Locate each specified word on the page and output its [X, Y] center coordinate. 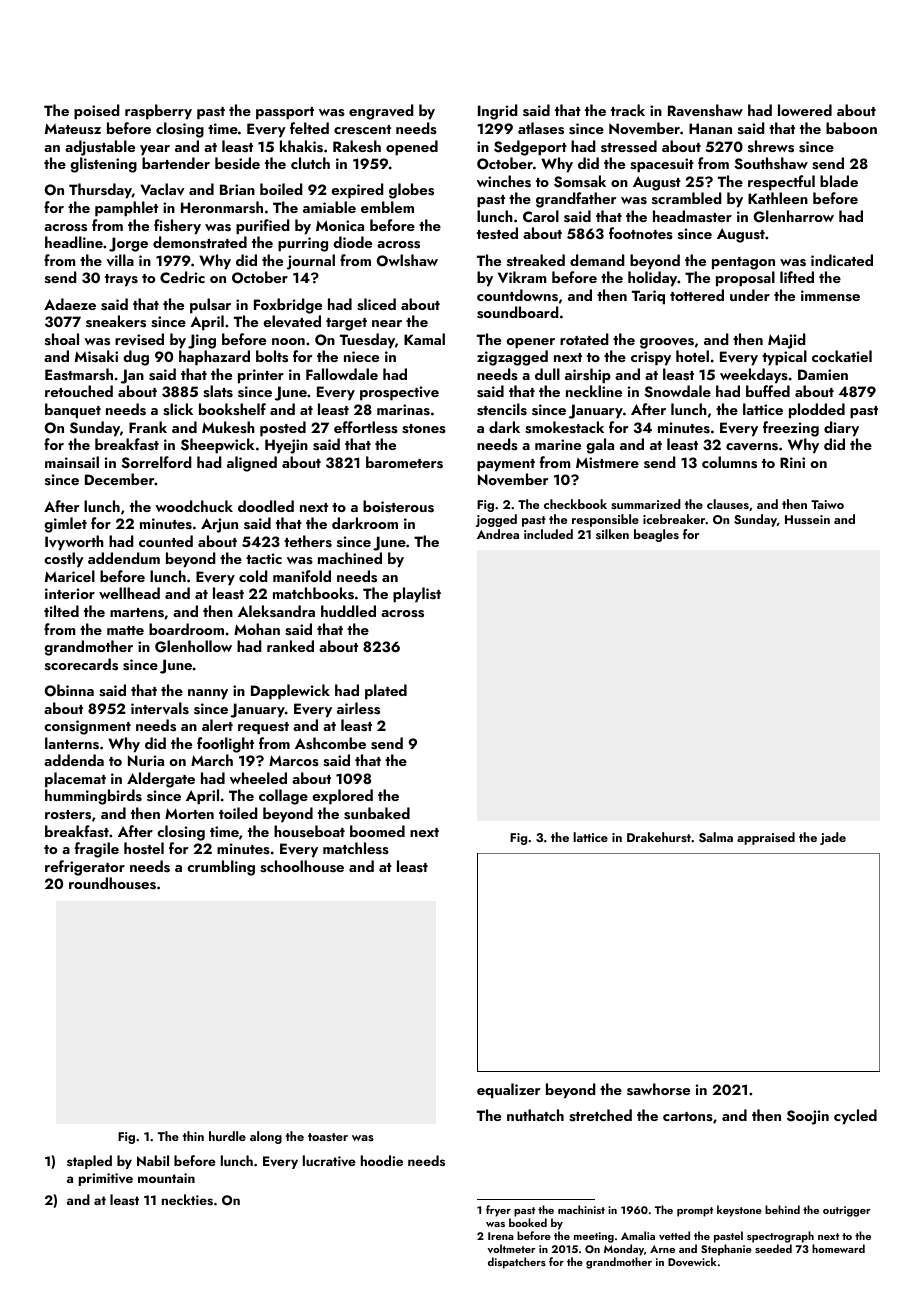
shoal [62, 339]
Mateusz [73, 129]
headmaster [692, 216]
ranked [290, 646]
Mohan [257, 629]
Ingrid [498, 112]
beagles [656, 535]
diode [352, 242]
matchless [356, 848]
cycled [855, 1117]
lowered [805, 110]
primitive [106, 1179]
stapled [89, 1162]
